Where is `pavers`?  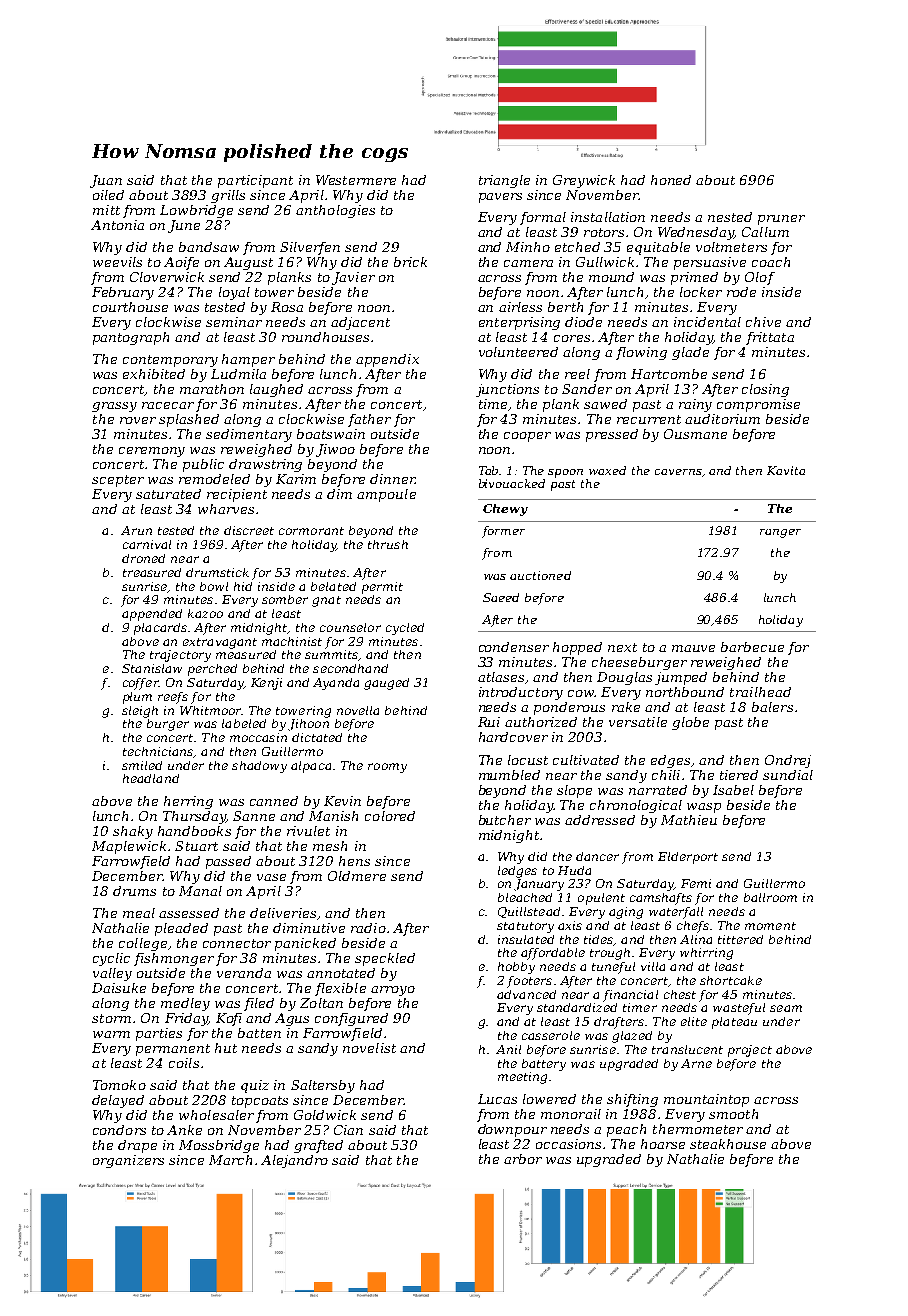
pavers is located at coordinates (500, 198).
